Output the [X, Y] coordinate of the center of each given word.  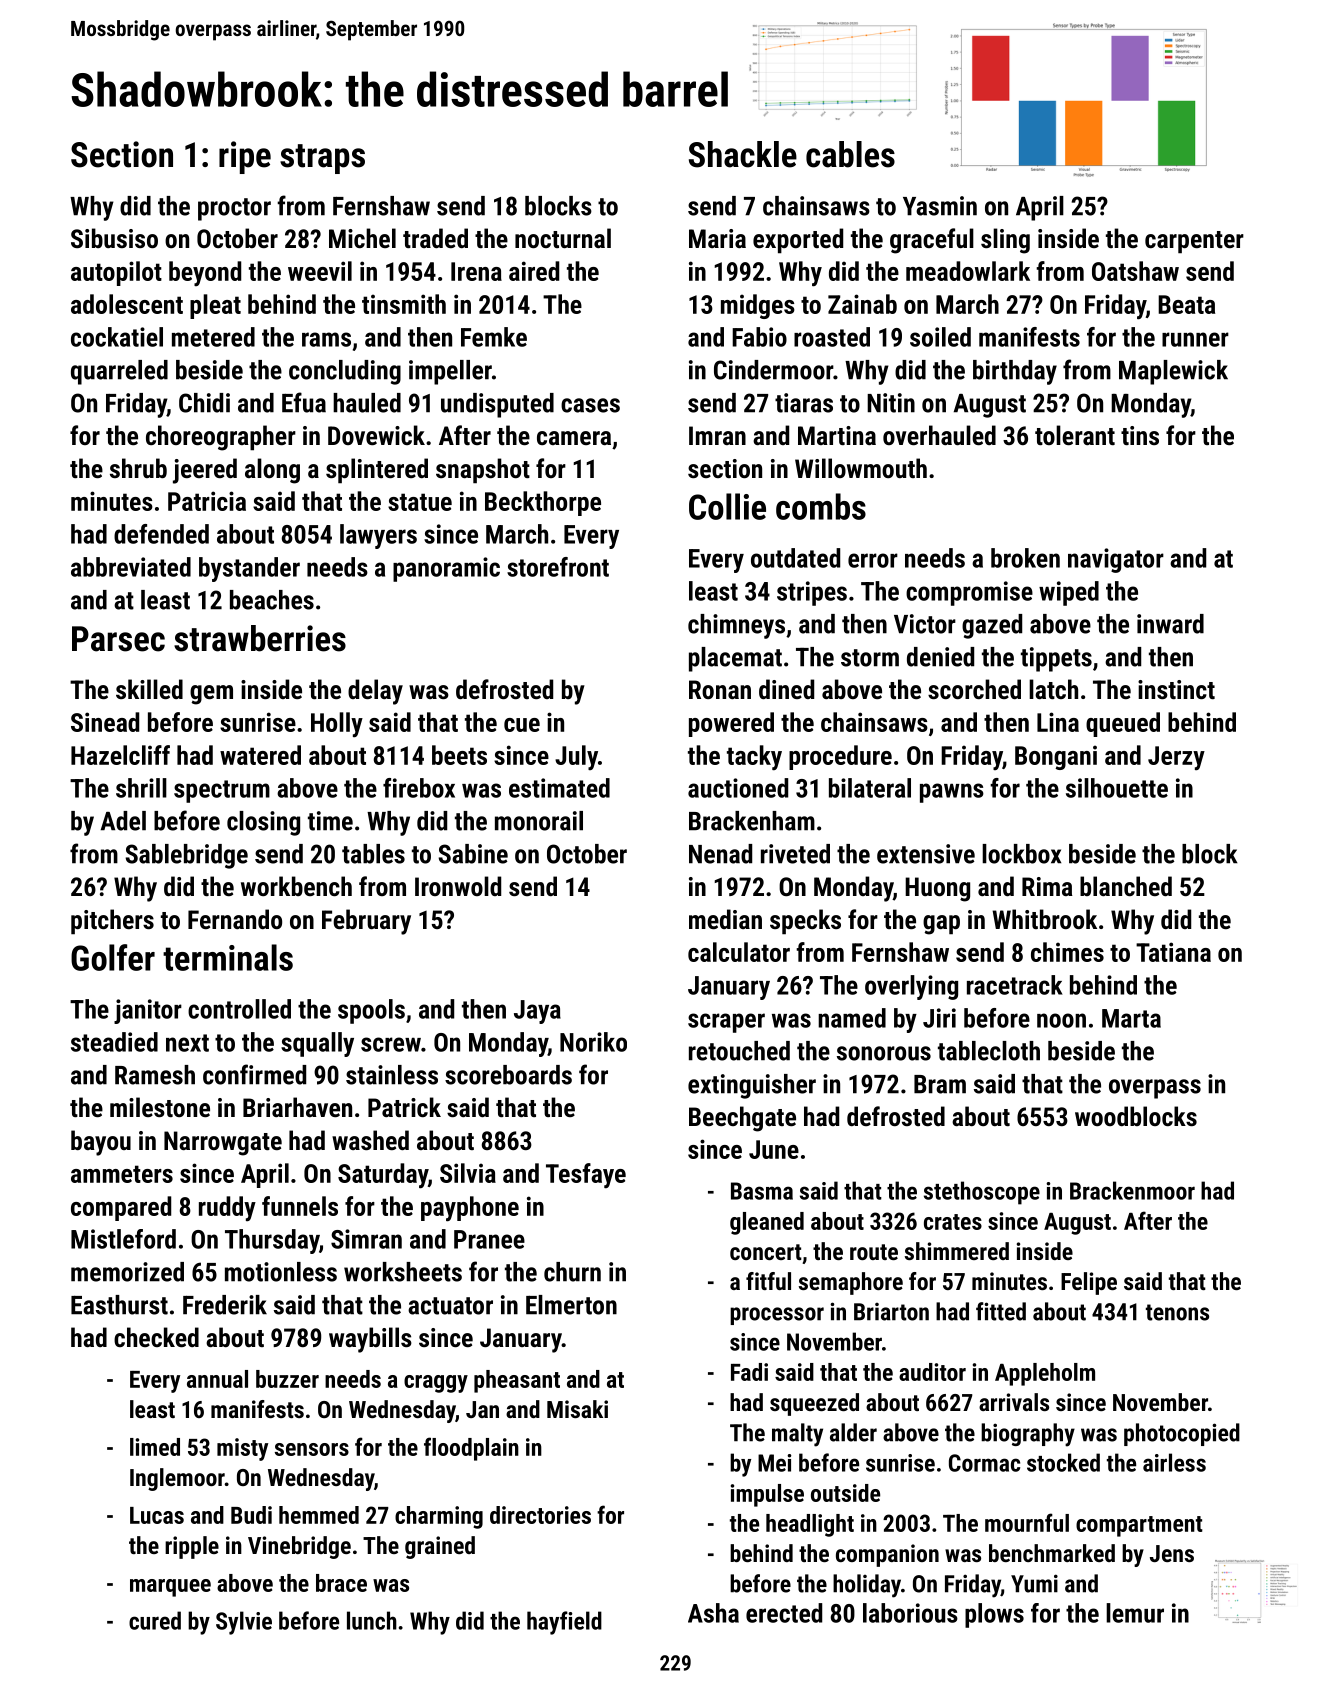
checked [156, 1337]
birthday [1015, 372]
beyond [205, 273]
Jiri [939, 1018]
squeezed [814, 1404]
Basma [762, 1191]
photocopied [1182, 1434]
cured [155, 1620]
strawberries [260, 638]
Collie [727, 506]
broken [1025, 558]
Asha [713, 1613]
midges [758, 306]
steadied [114, 1042]
